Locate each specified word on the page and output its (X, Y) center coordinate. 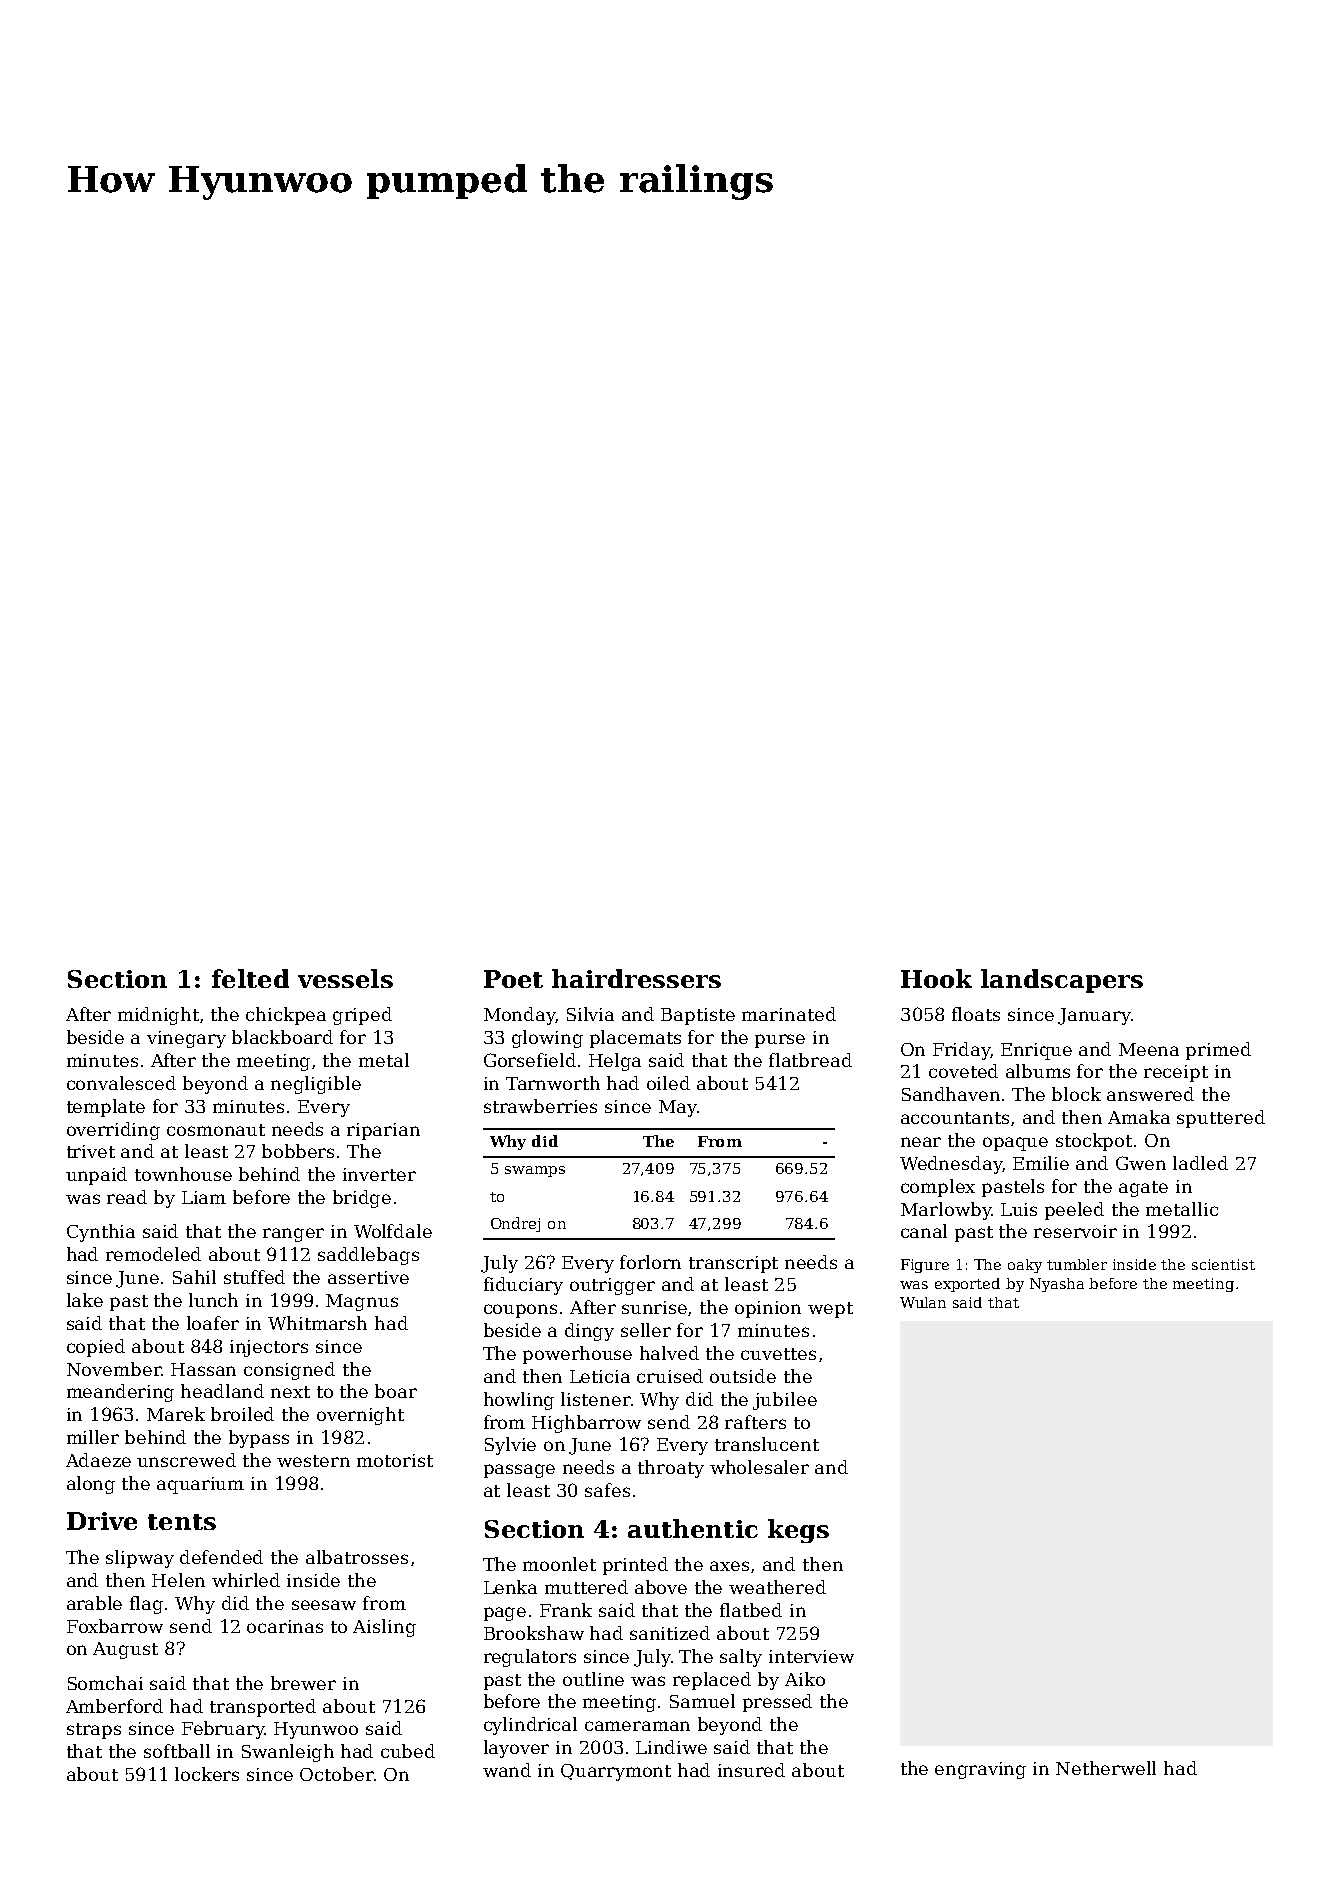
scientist (1223, 1264)
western (313, 1461)
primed (1218, 1051)
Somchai (105, 1683)
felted (250, 978)
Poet (513, 979)
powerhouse (577, 1355)
